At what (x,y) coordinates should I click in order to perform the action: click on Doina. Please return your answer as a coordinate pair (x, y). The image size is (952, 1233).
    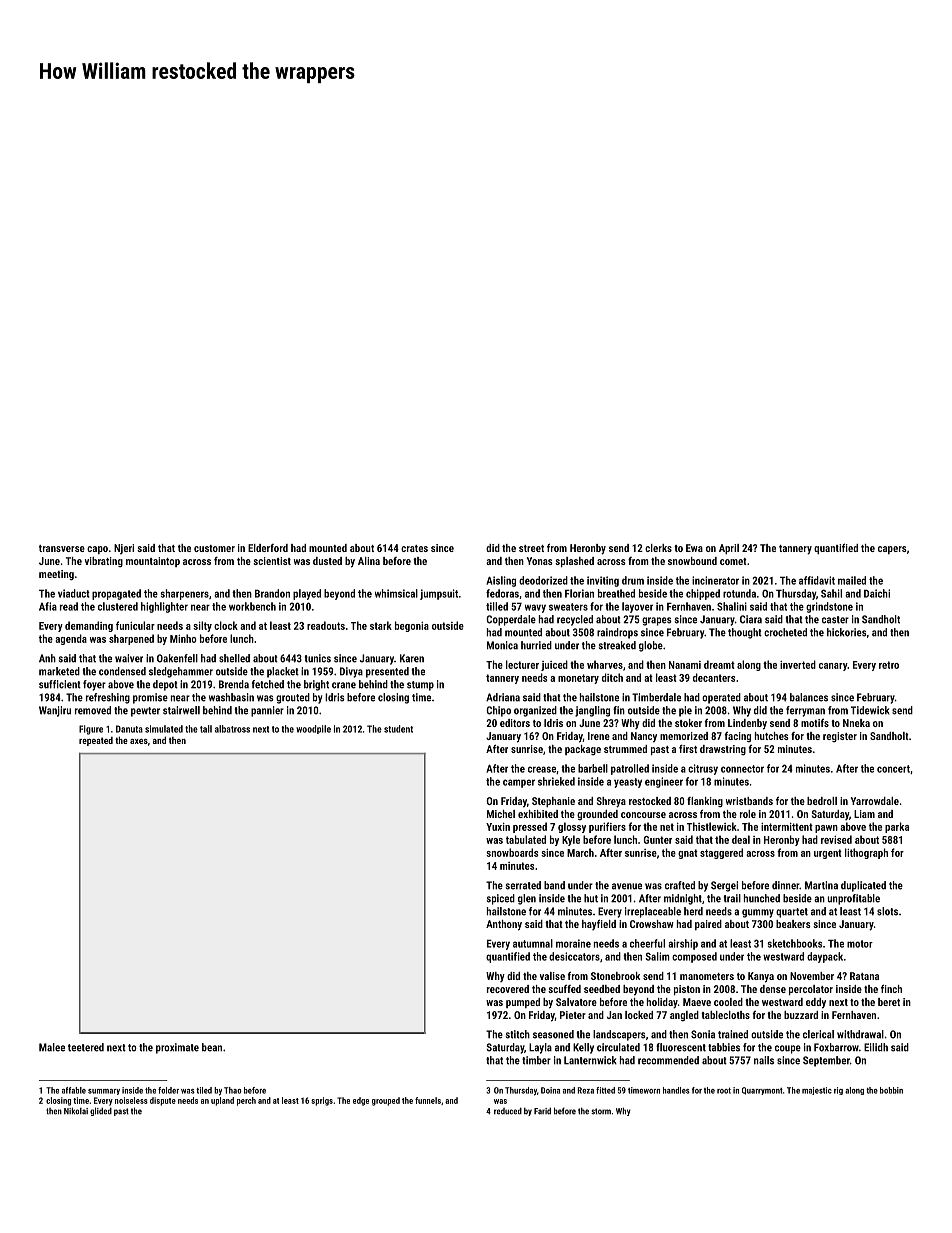
    Looking at the image, I should click on (550, 1090).
